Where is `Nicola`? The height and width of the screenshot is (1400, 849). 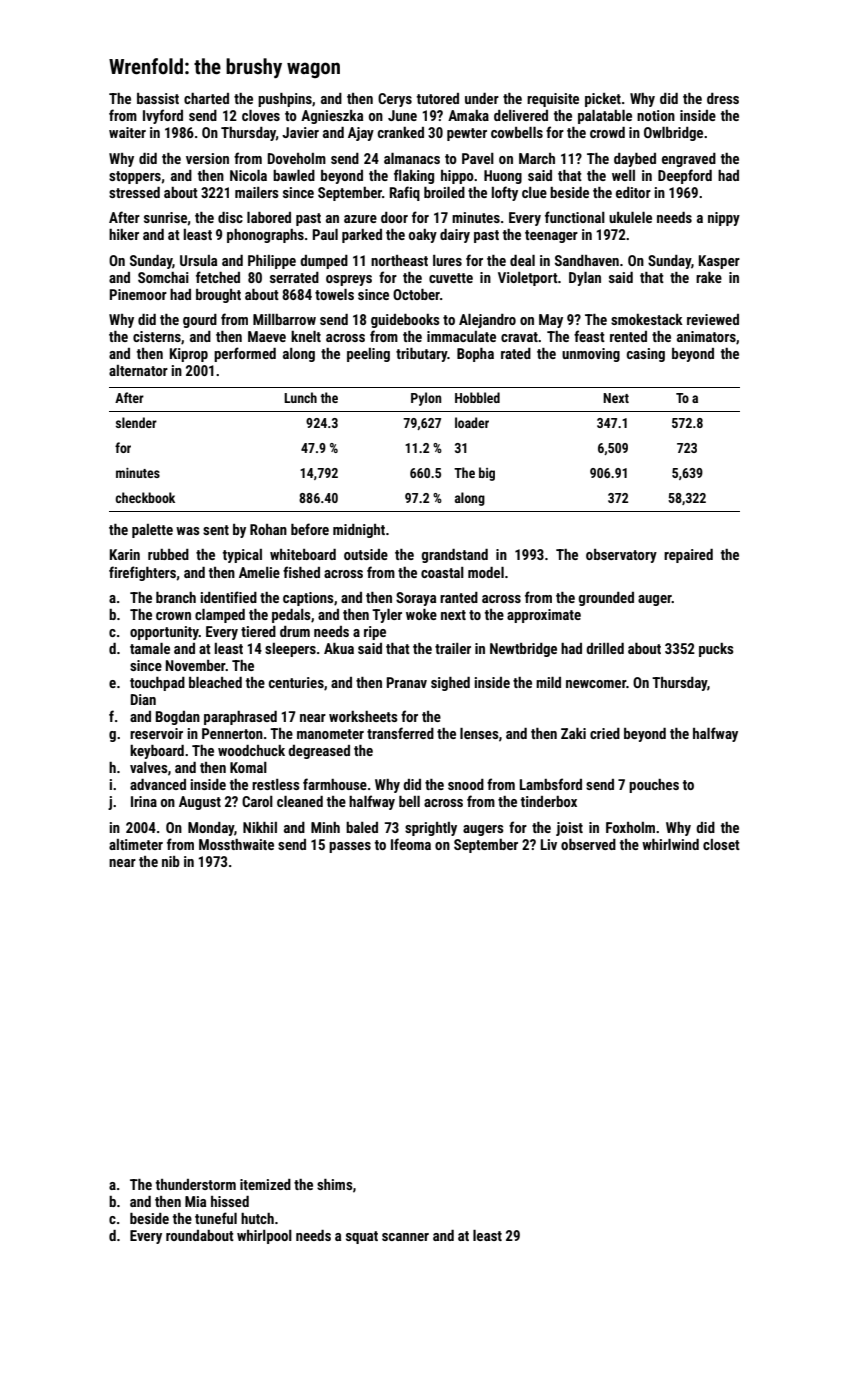
Nicola is located at coordinates (248, 175).
